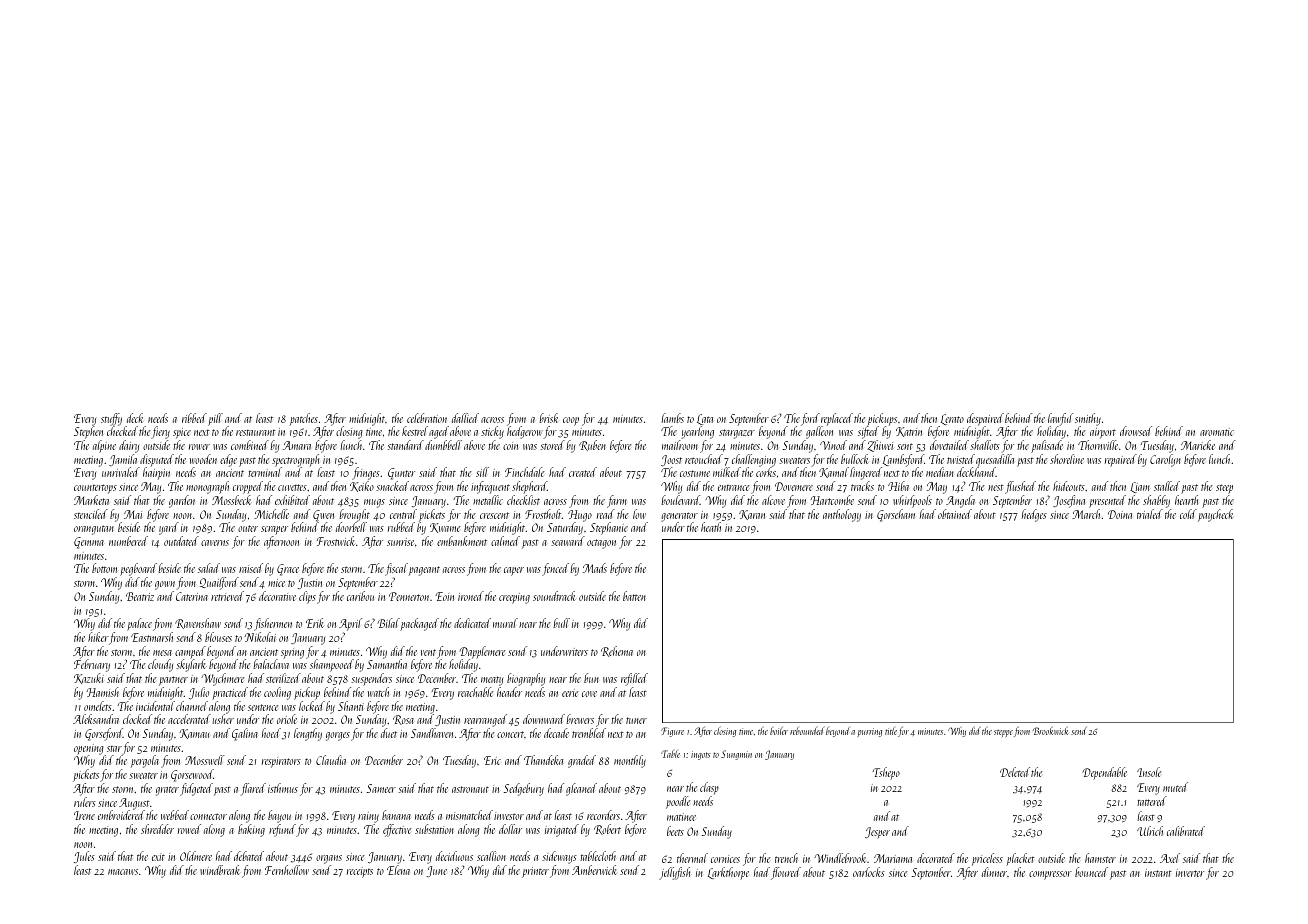 Image resolution: width=1308 pixels, height=924 pixels. Describe the element at coordinates (1050, 730) in the page. I see `Brookwick` at that location.
